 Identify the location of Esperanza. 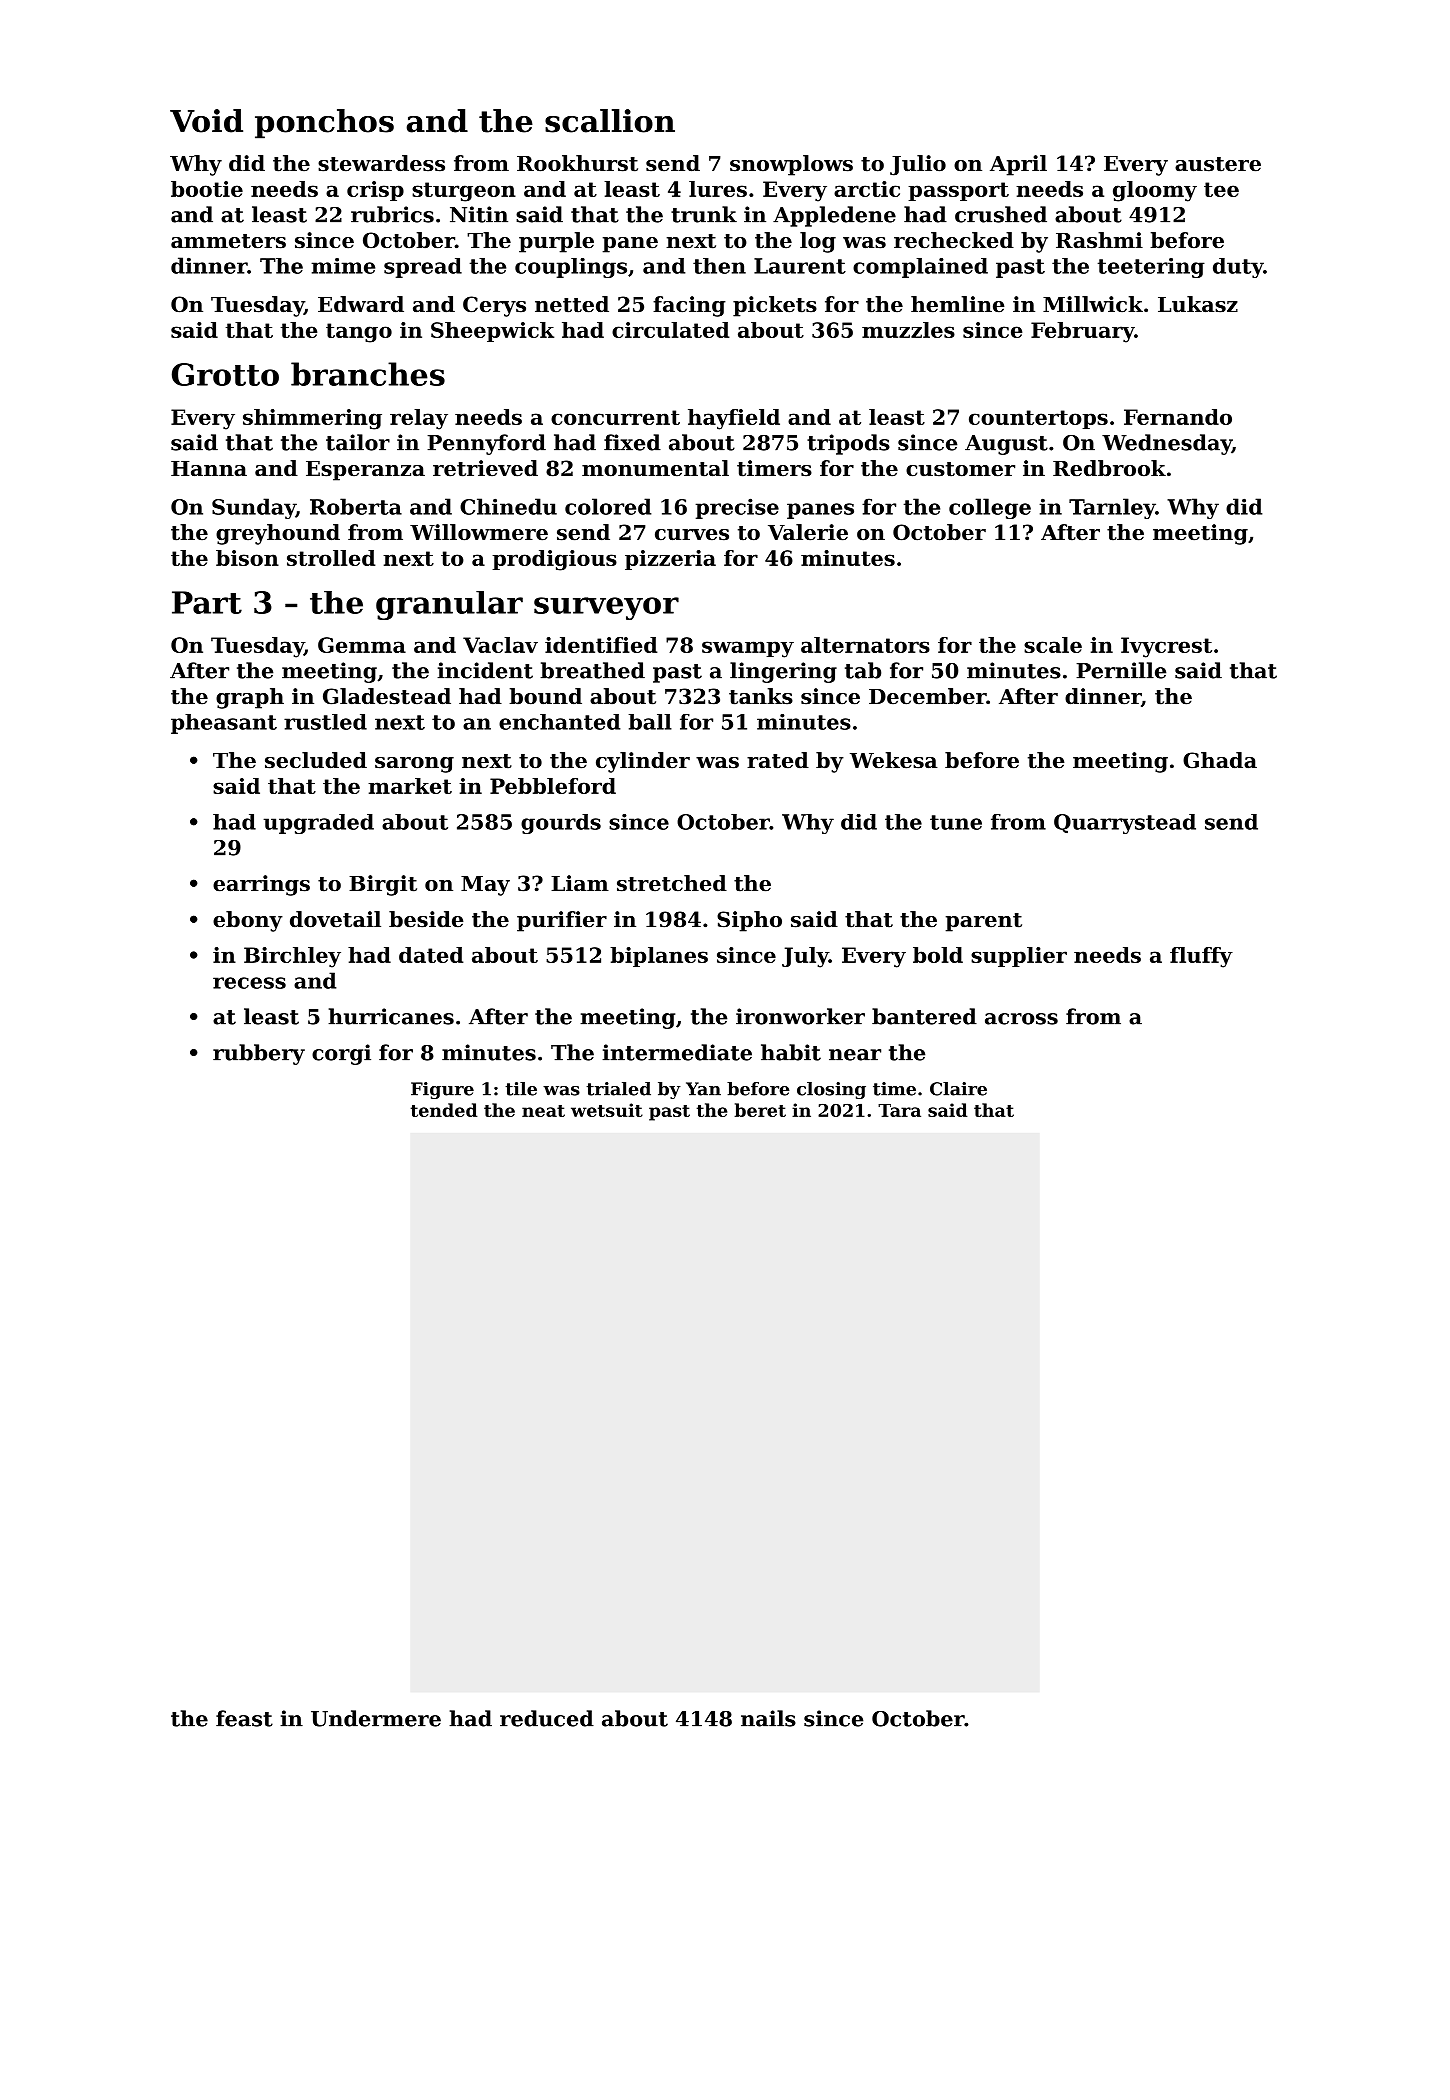
(365, 471).
